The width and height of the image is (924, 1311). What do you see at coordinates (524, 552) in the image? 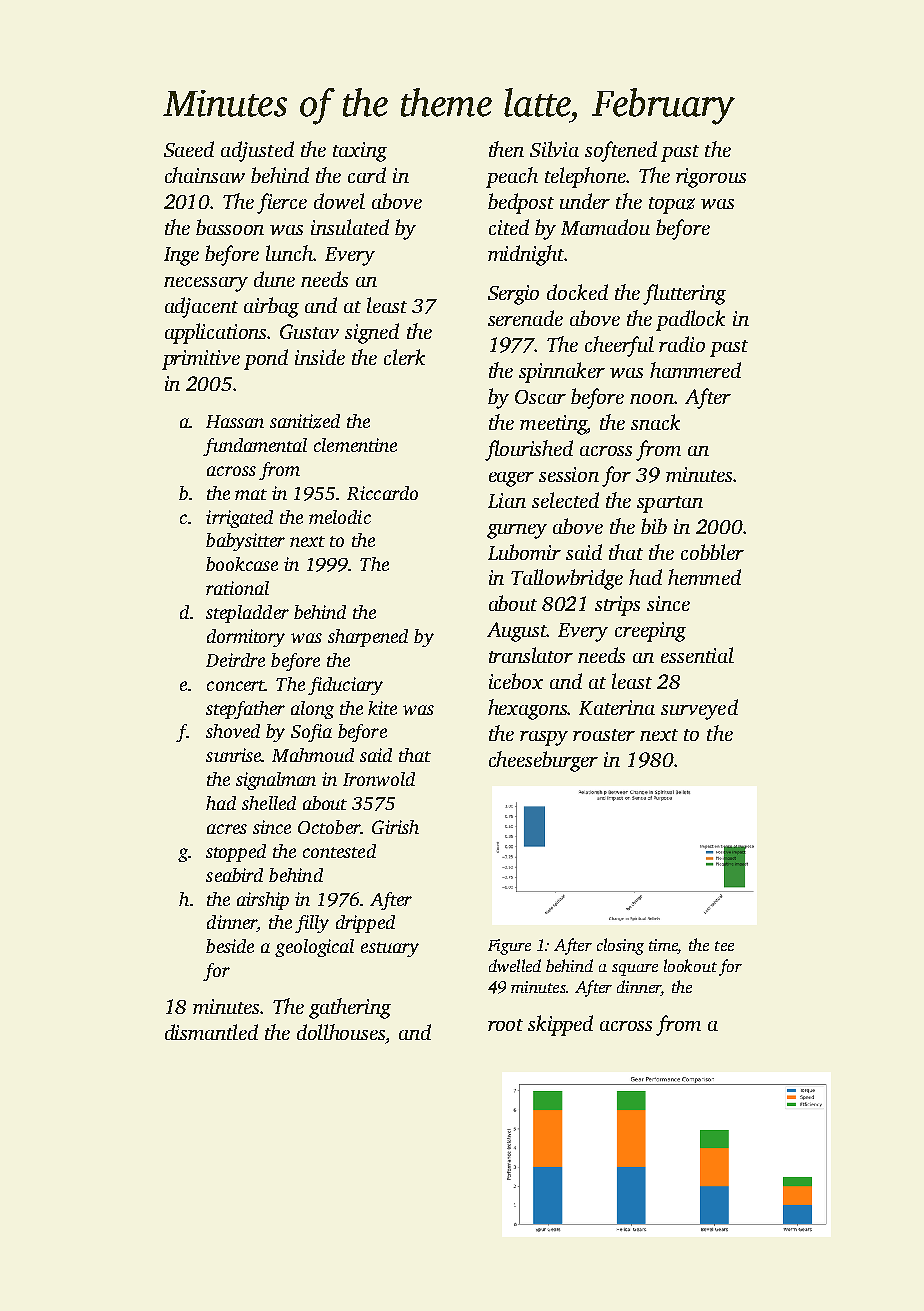
I see `Lubomir` at bounding box center [524, 552].
